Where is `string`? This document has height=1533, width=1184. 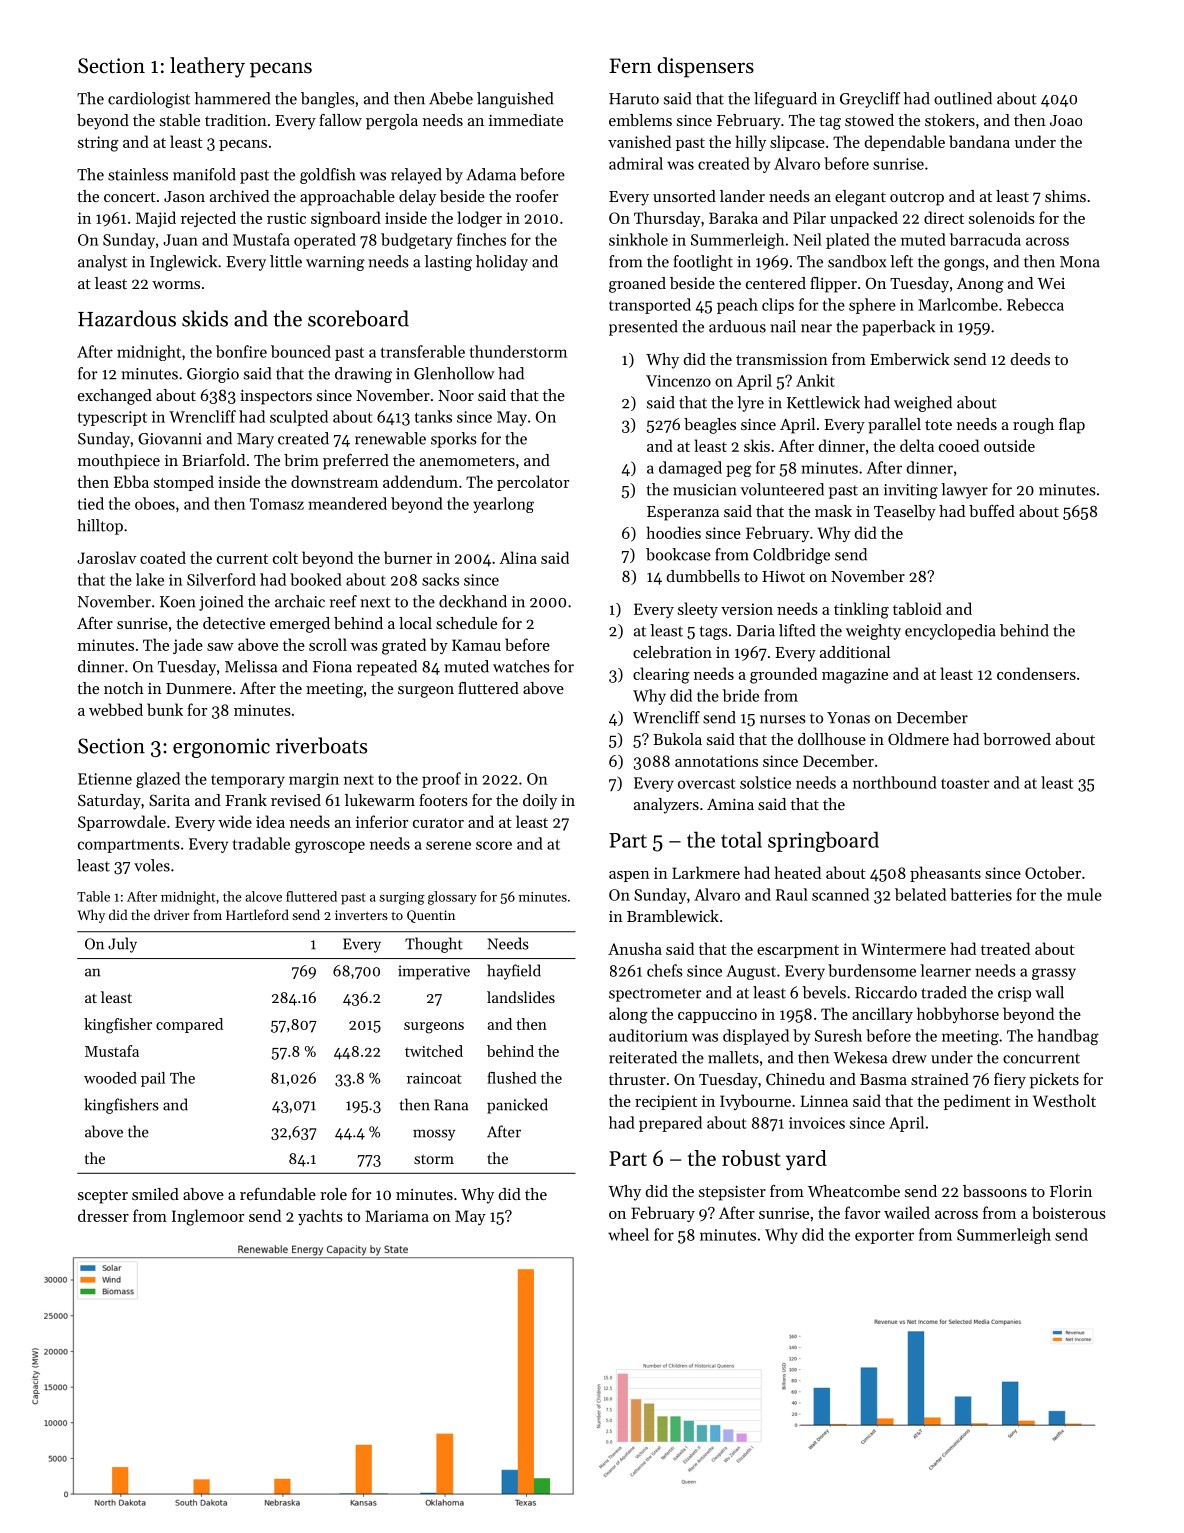 string is located at coordinates (98, 144).
